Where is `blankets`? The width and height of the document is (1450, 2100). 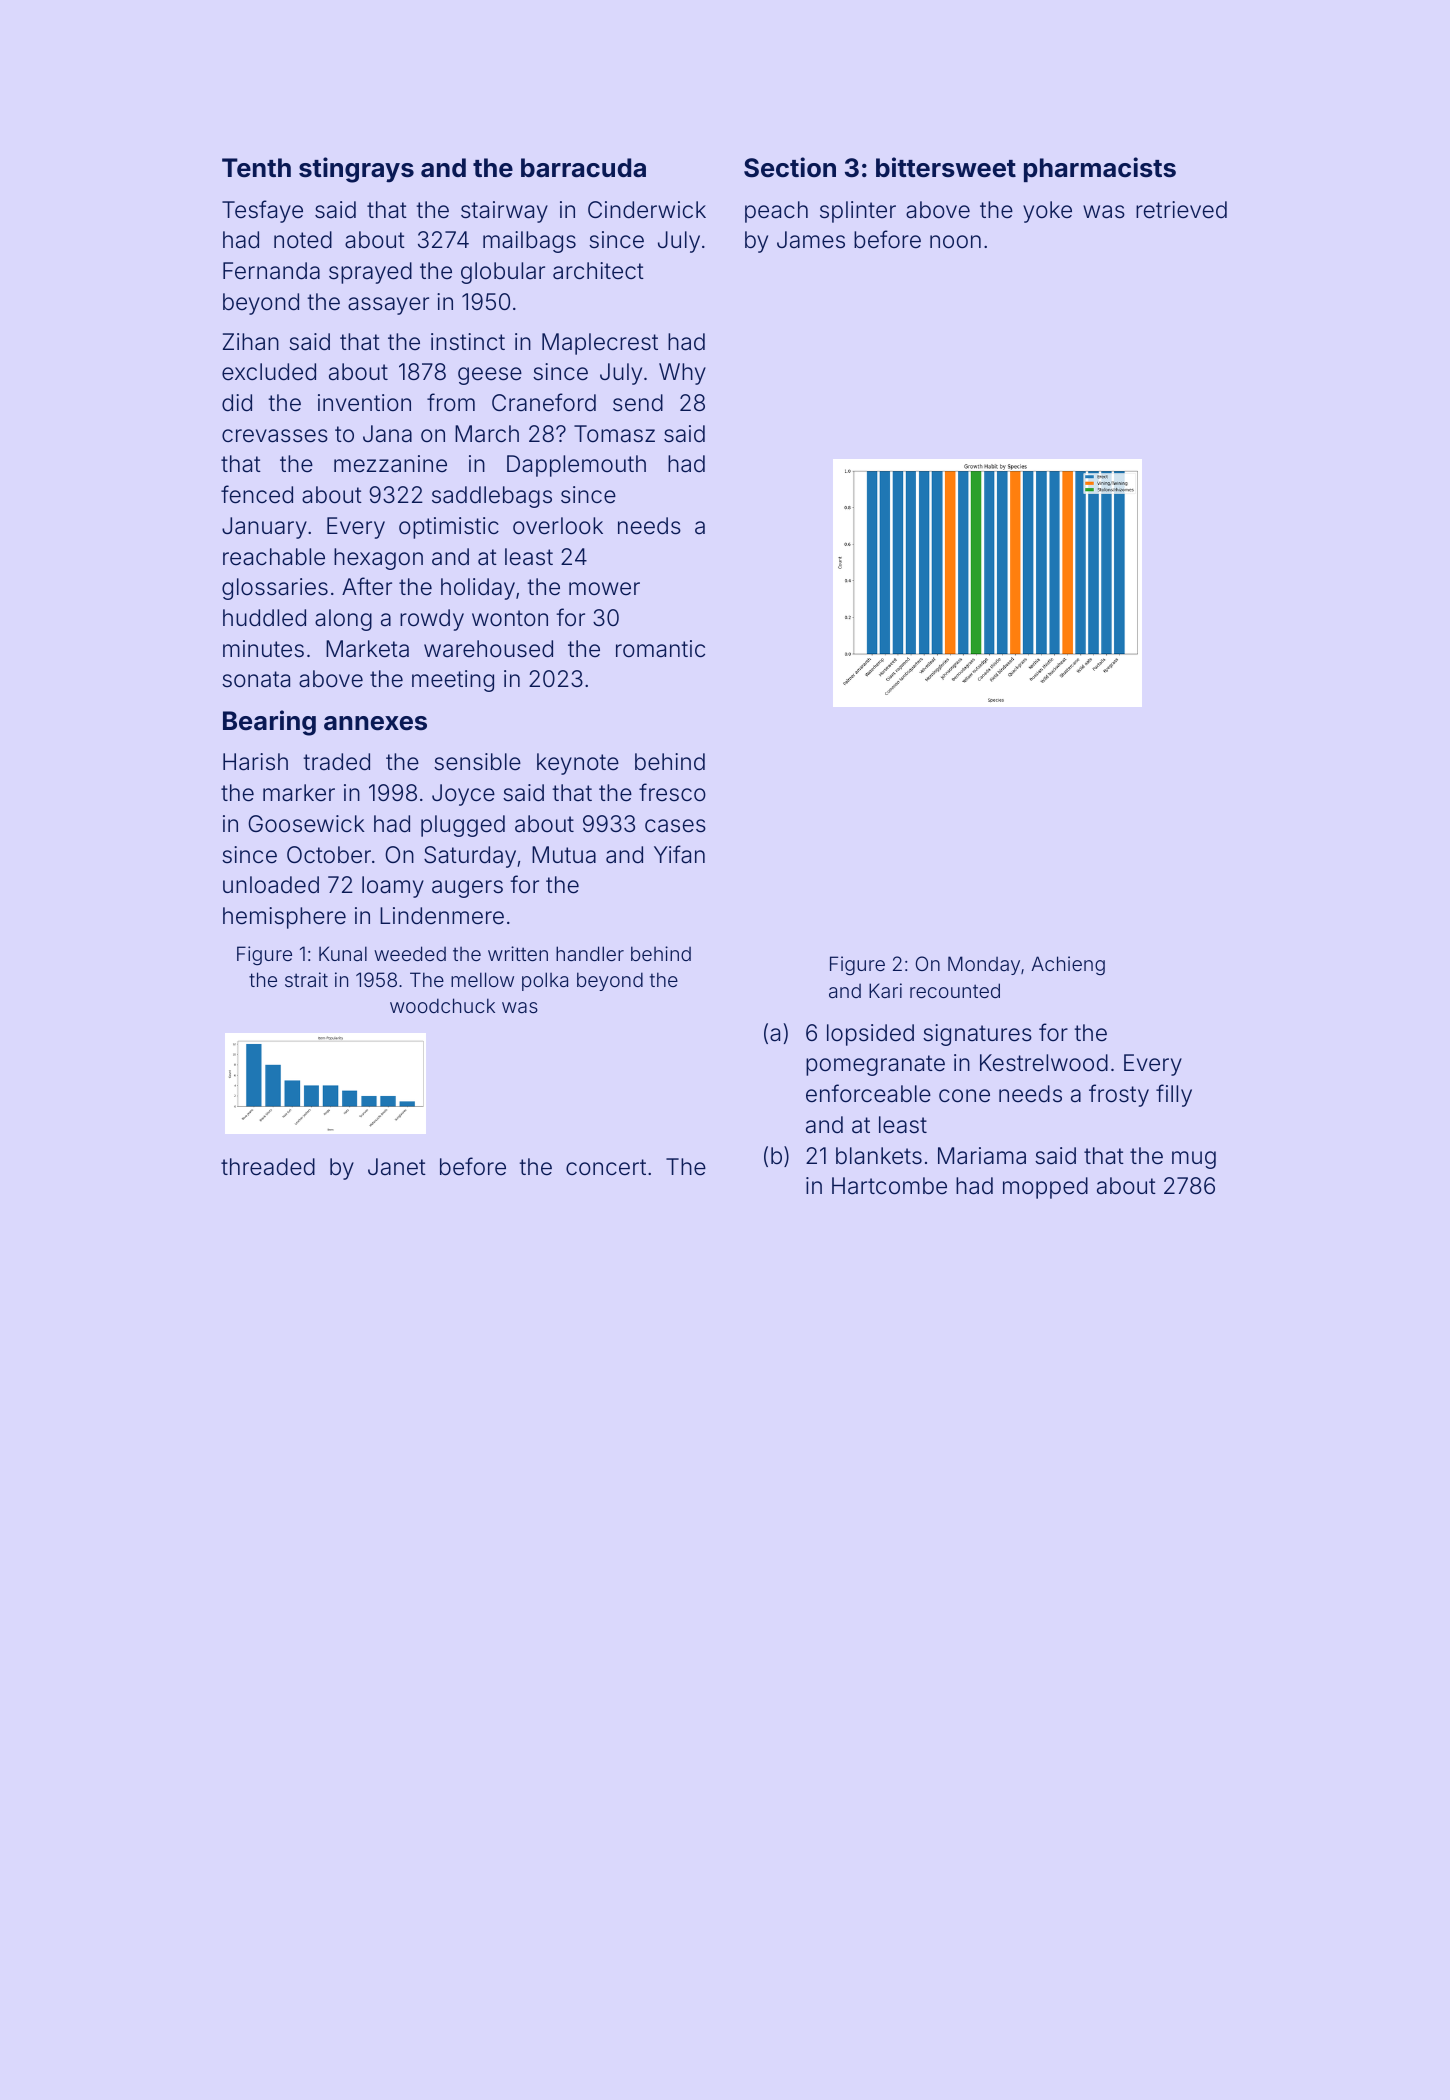 blankets is located at coordinates (879, 1156).
